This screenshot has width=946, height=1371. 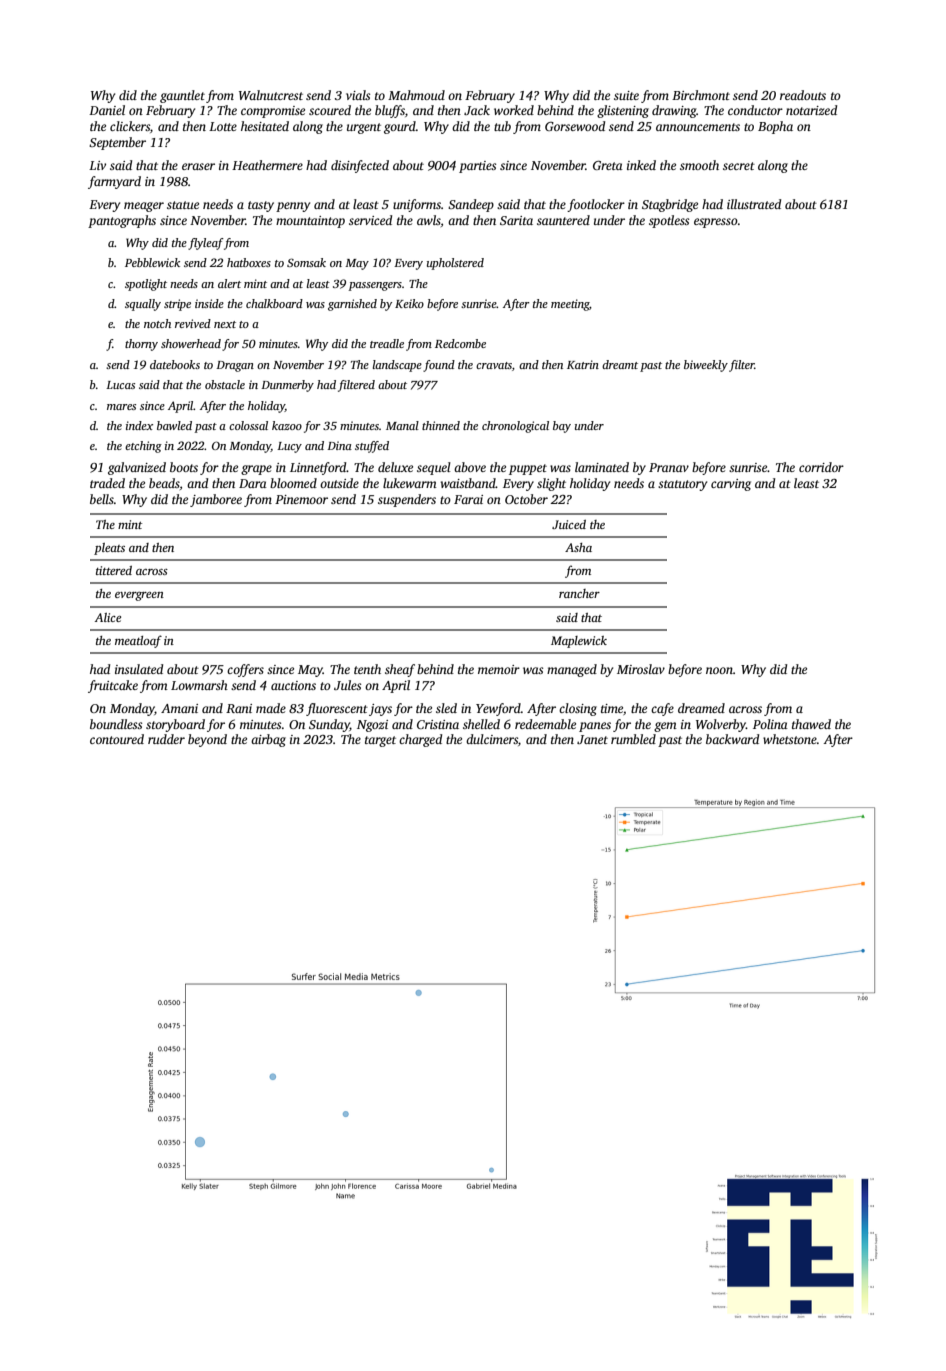 What do you see at coordinates (268, 740) in the screenshot?
I see `airbag` at bounding box center [268, 740].
